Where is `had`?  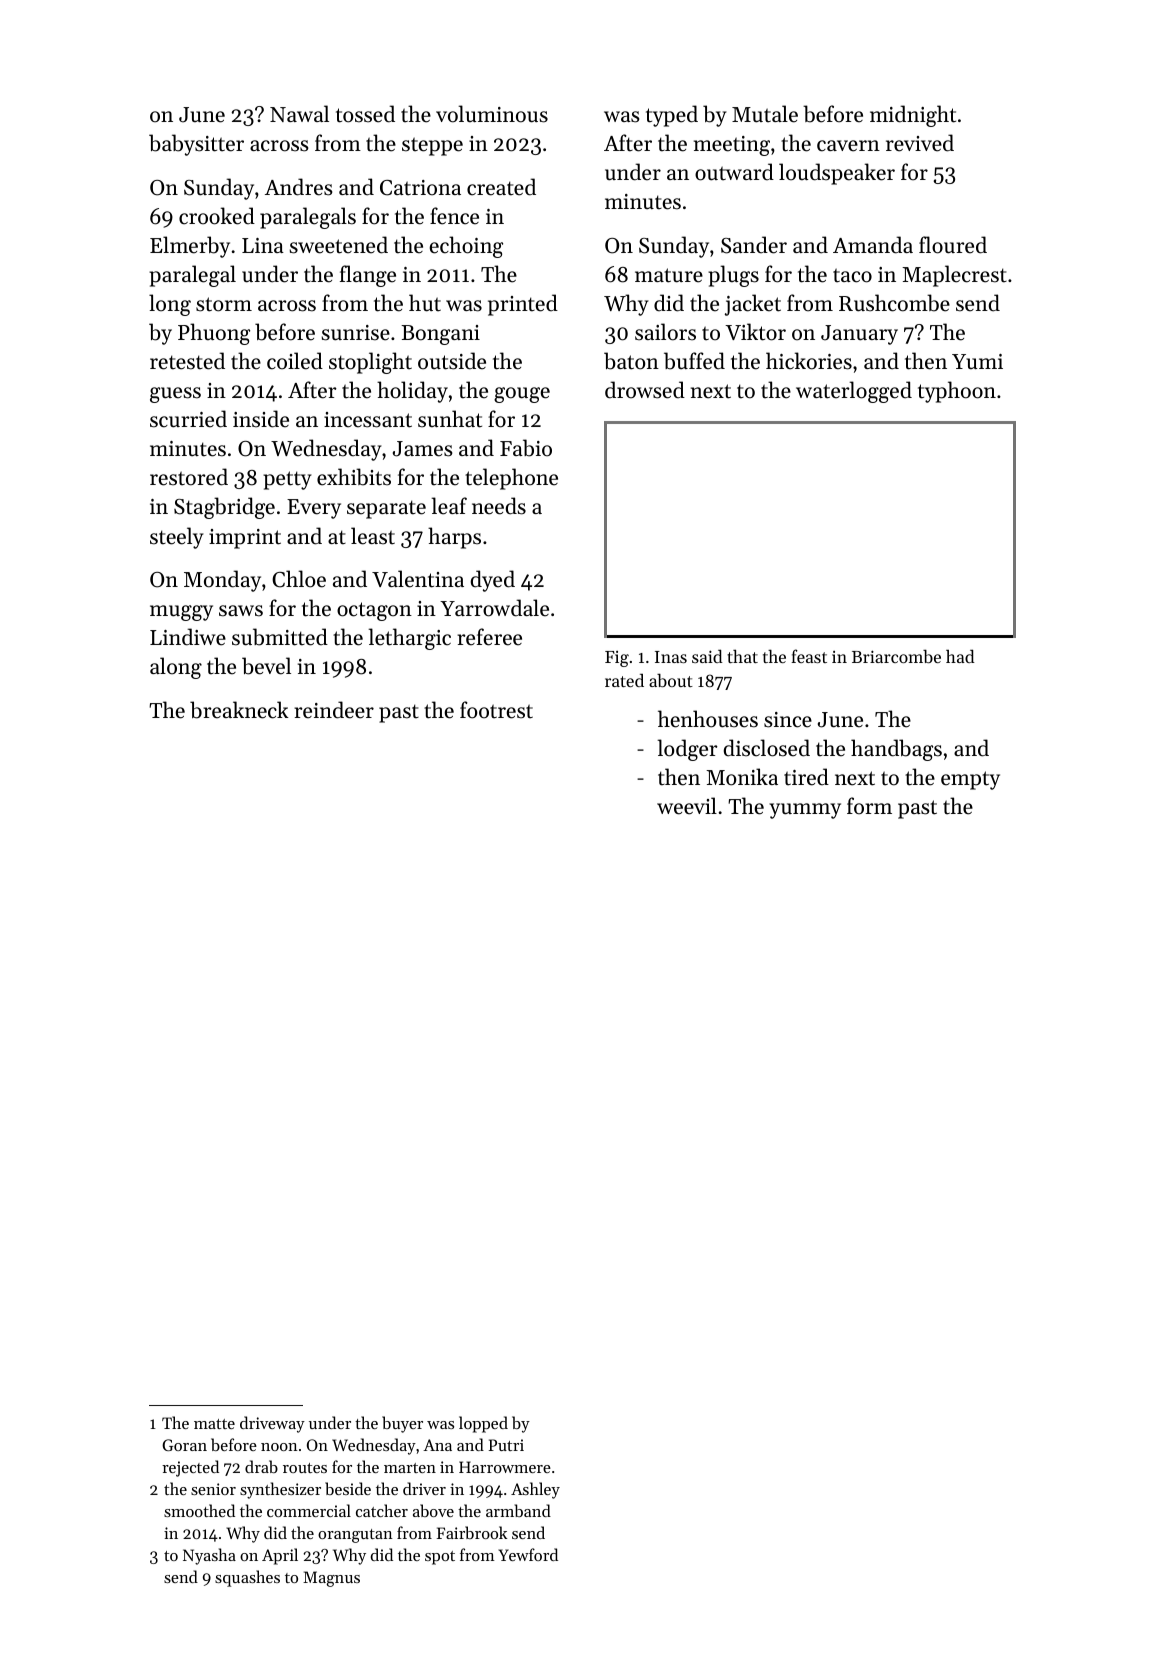 had is located at coordinates (960, 656).
